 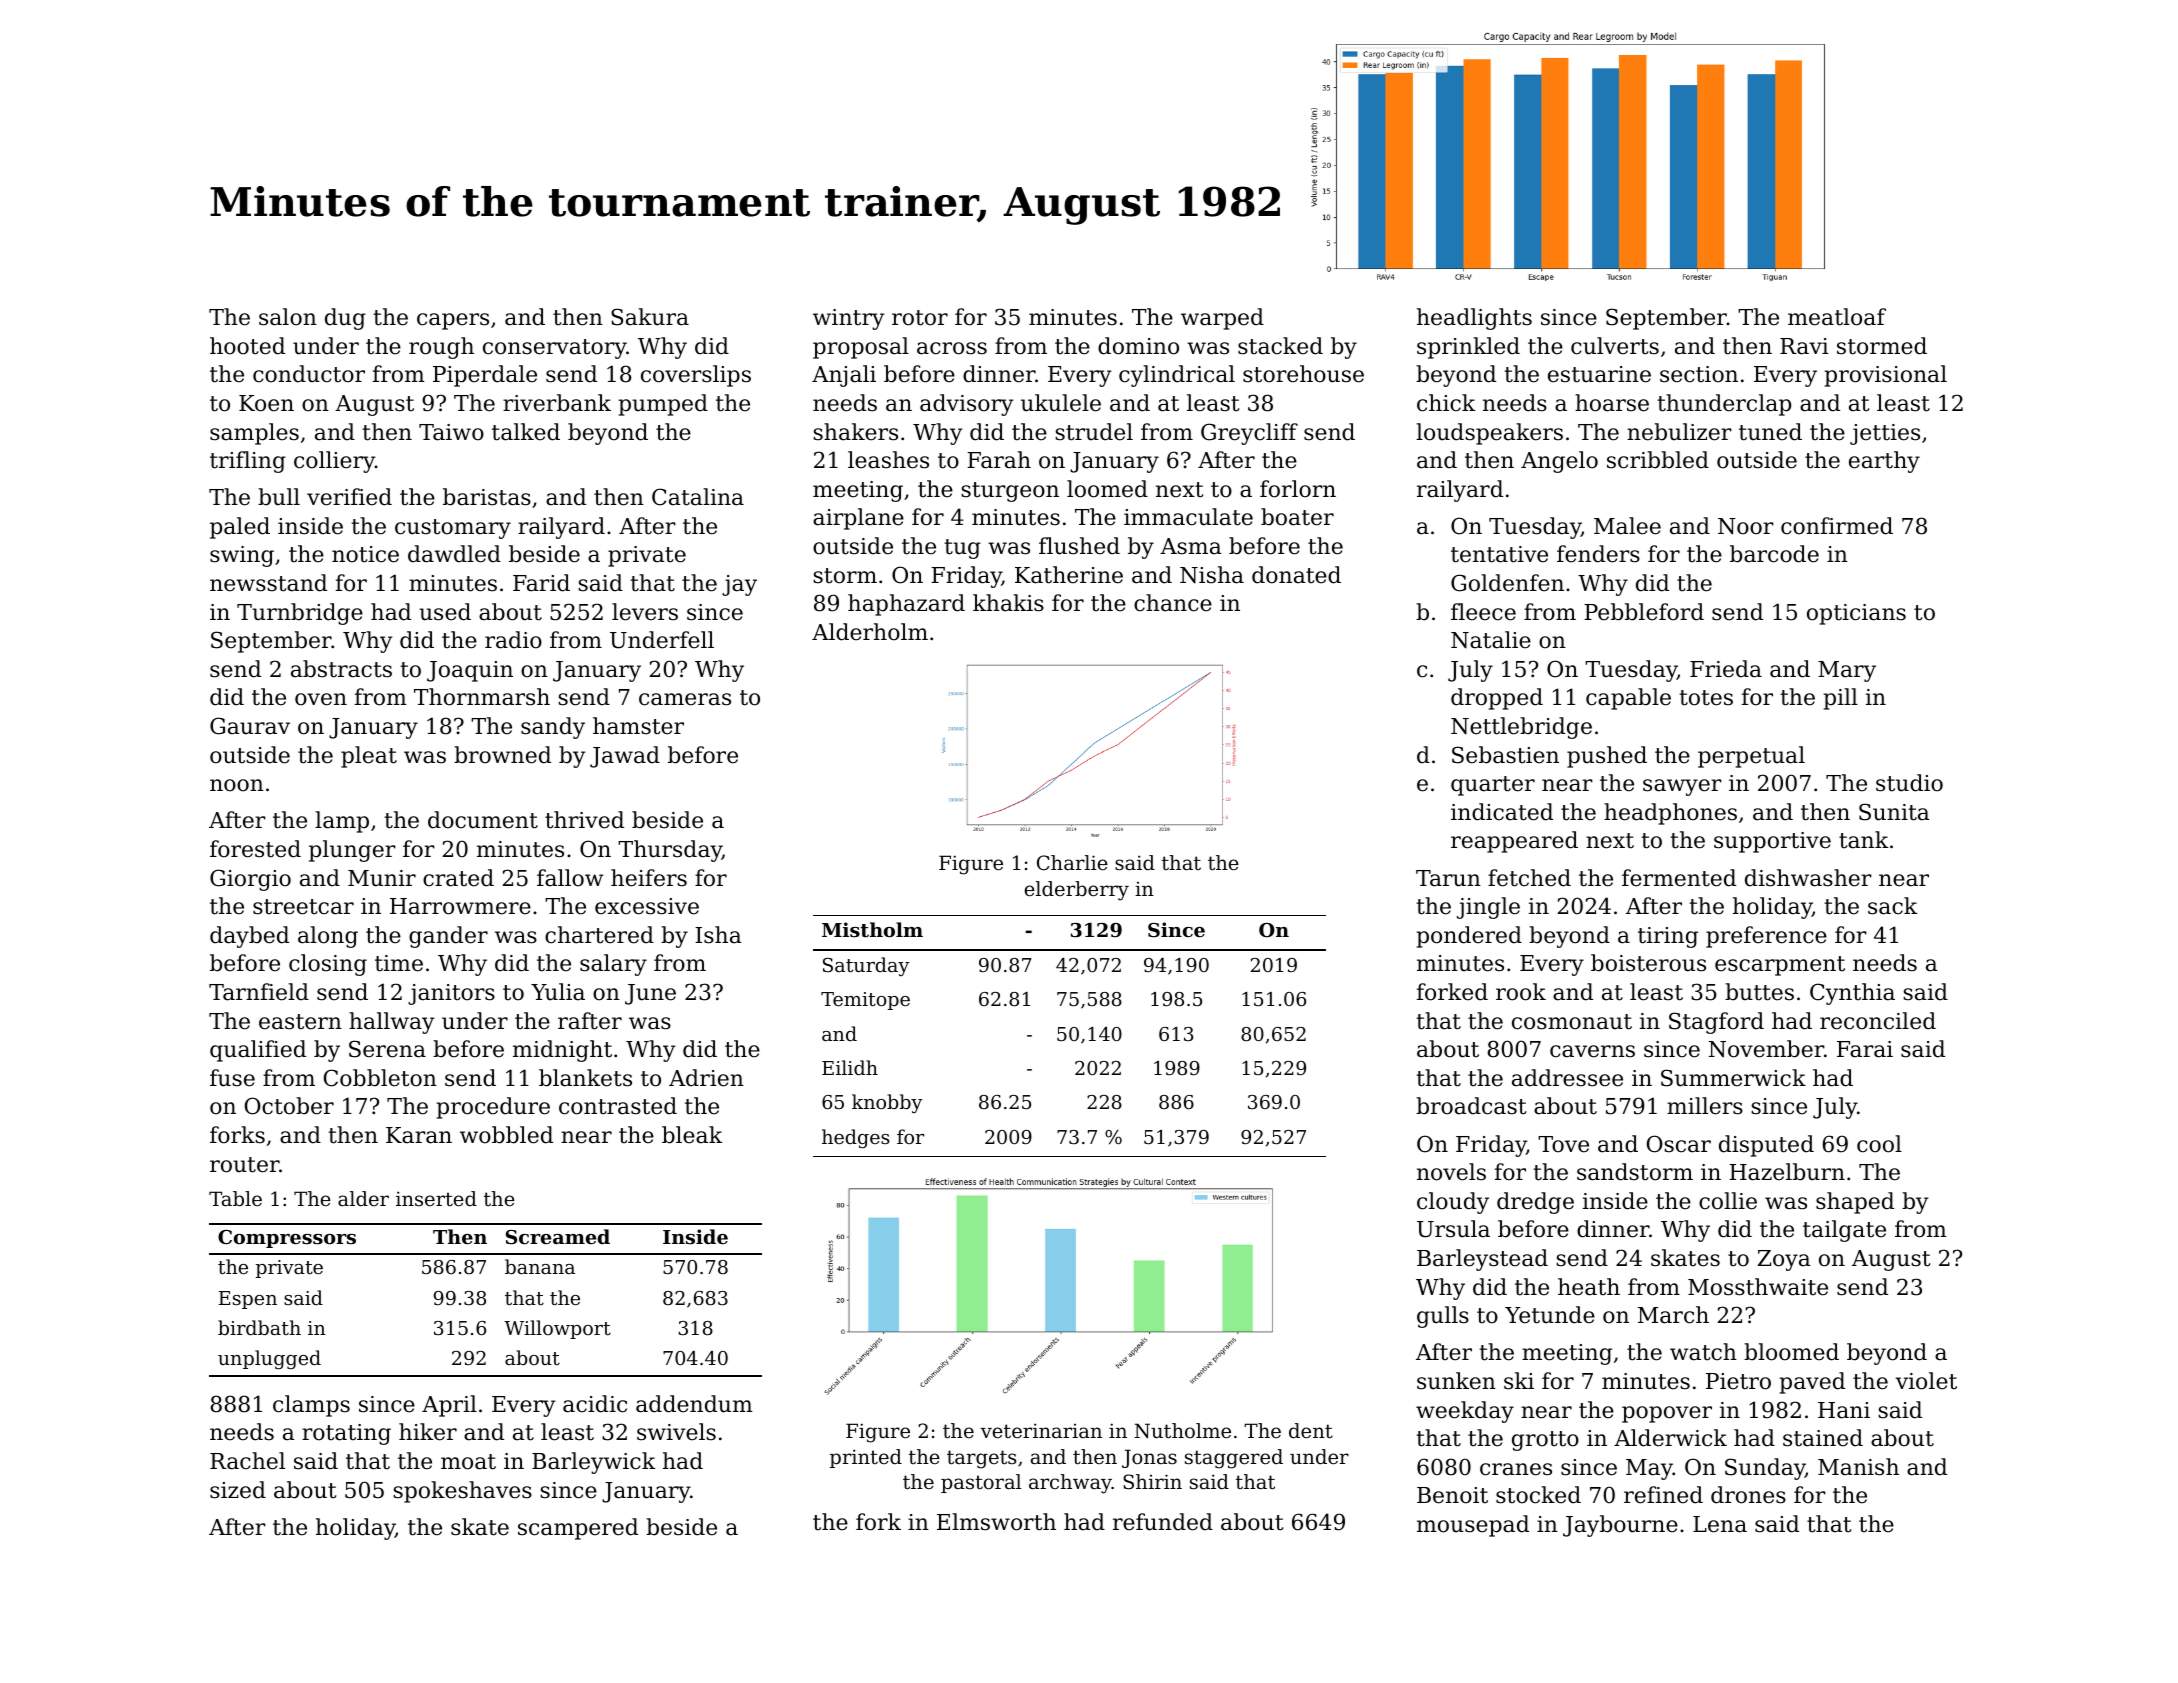 I want to click on spokeshaves, so click(x=462, y=1492).
